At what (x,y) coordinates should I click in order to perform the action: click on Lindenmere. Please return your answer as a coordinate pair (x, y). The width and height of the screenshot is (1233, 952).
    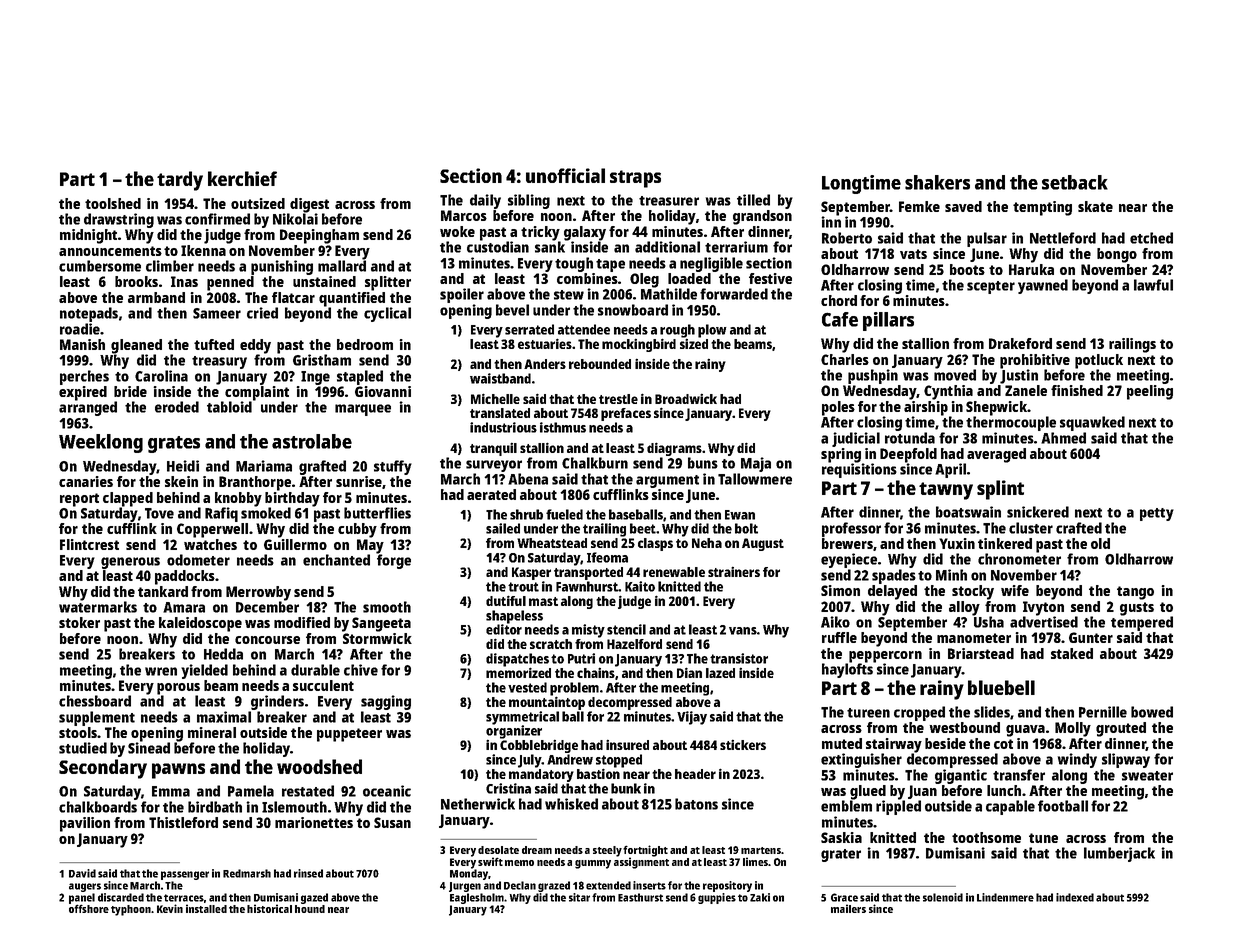
    Looking at the image, I should click on (1005, 897).
